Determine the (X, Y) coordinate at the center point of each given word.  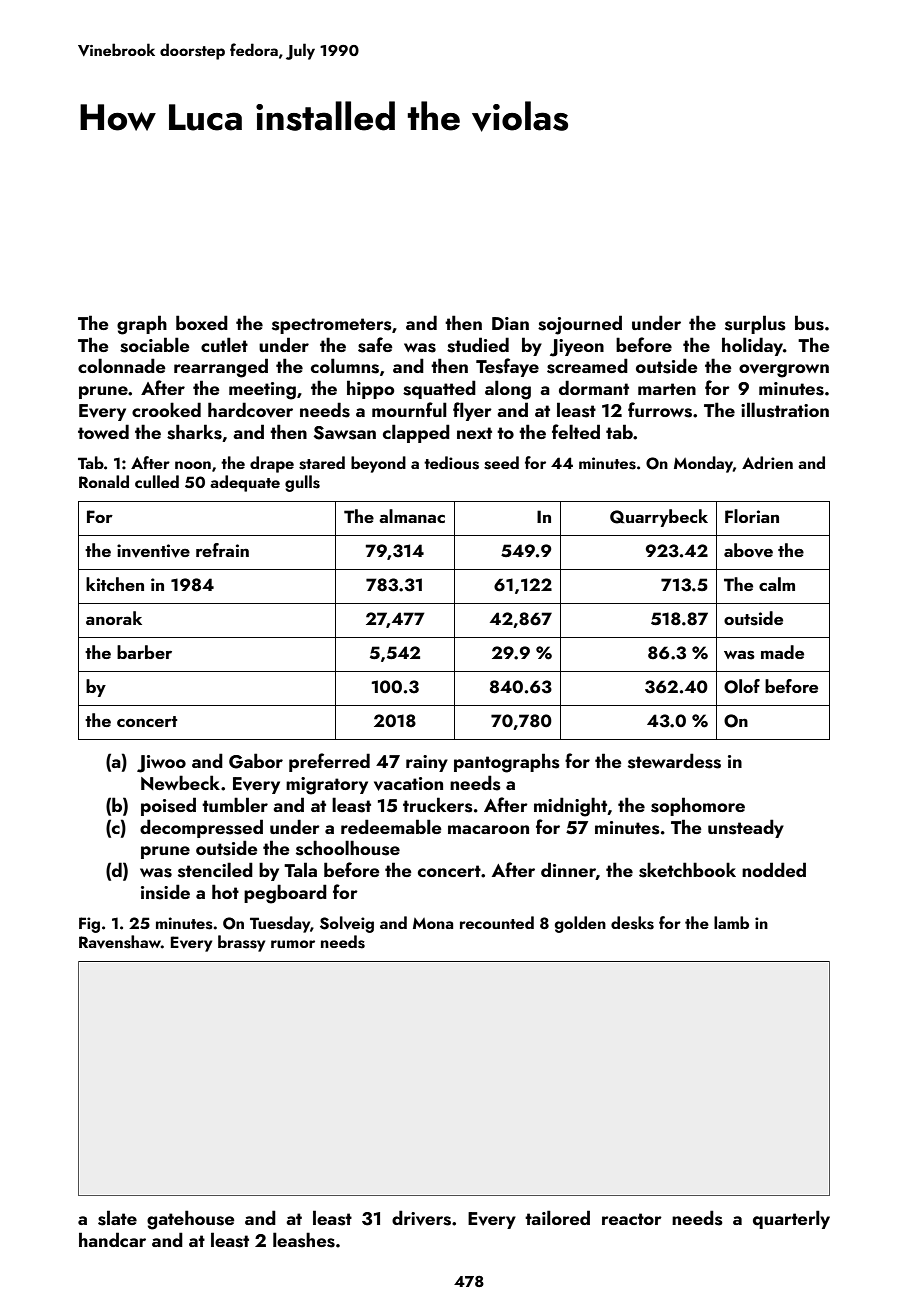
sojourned (580, 325)
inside (165, 892)
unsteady (746, 828)
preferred (329, 762)
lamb (731, 922)
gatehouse (191, 1220)
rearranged (221, 368)
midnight (570, 807)
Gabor (256, 761)
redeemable (391, 826)
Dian (510, 323)
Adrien (767, 462)
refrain (222, 550)
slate (117, 1218)
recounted (497, 922)
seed (501, 463)
